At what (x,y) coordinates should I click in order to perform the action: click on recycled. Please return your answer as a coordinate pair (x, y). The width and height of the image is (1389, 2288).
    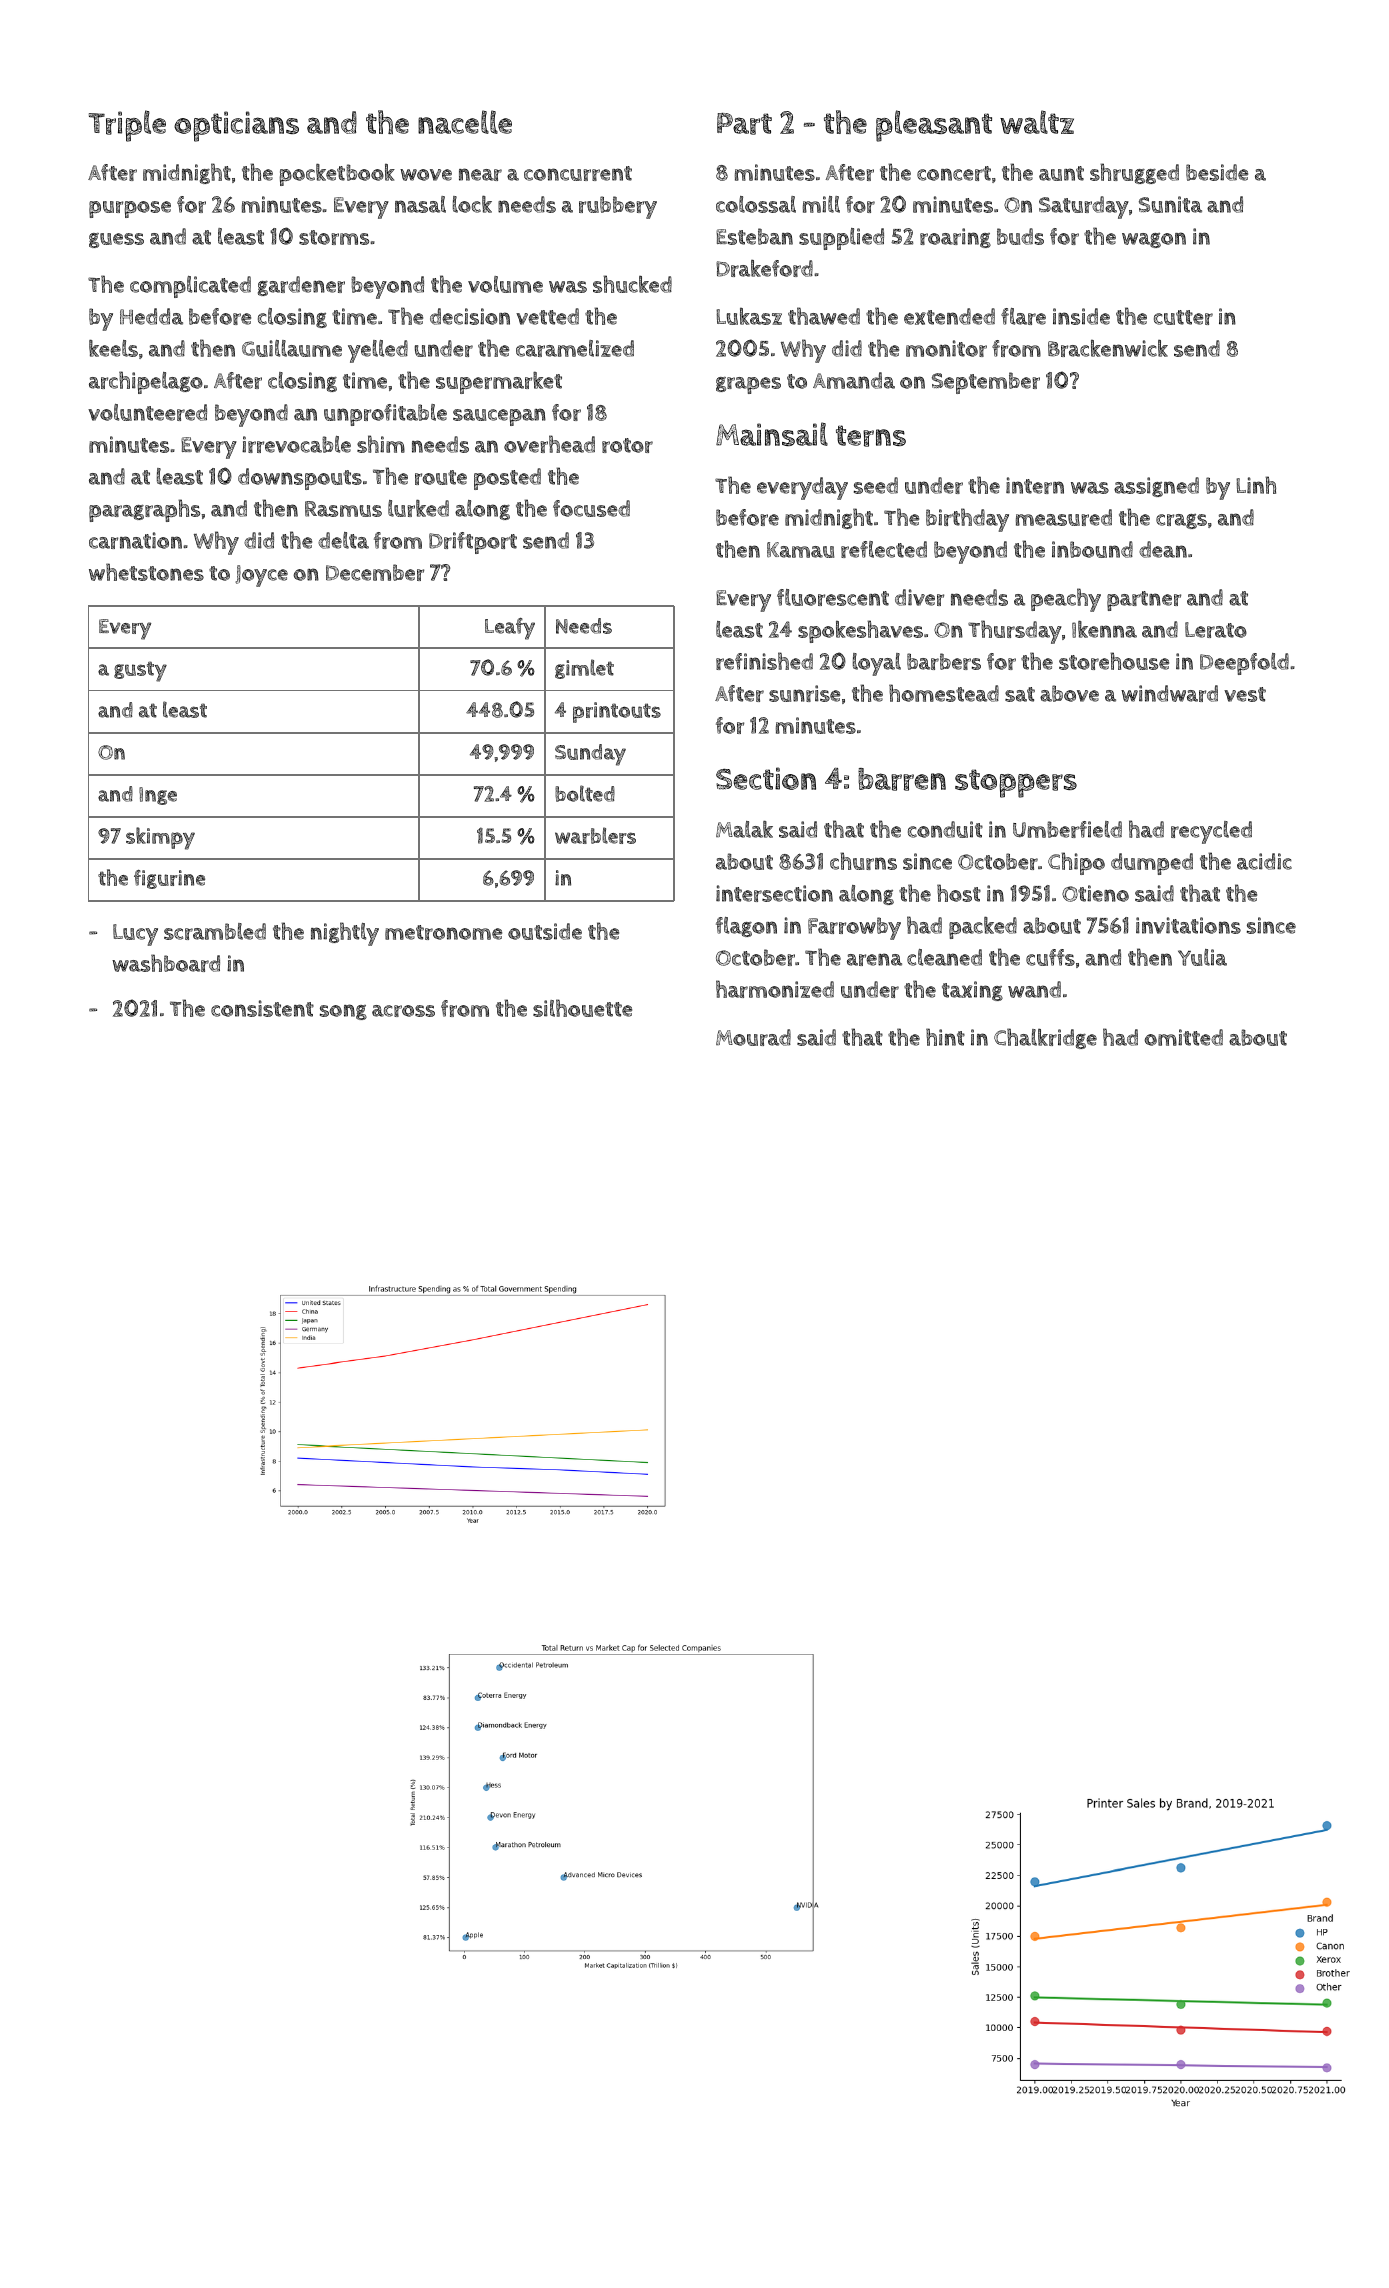
    Looking at the image, I should click on (1211, 832).
